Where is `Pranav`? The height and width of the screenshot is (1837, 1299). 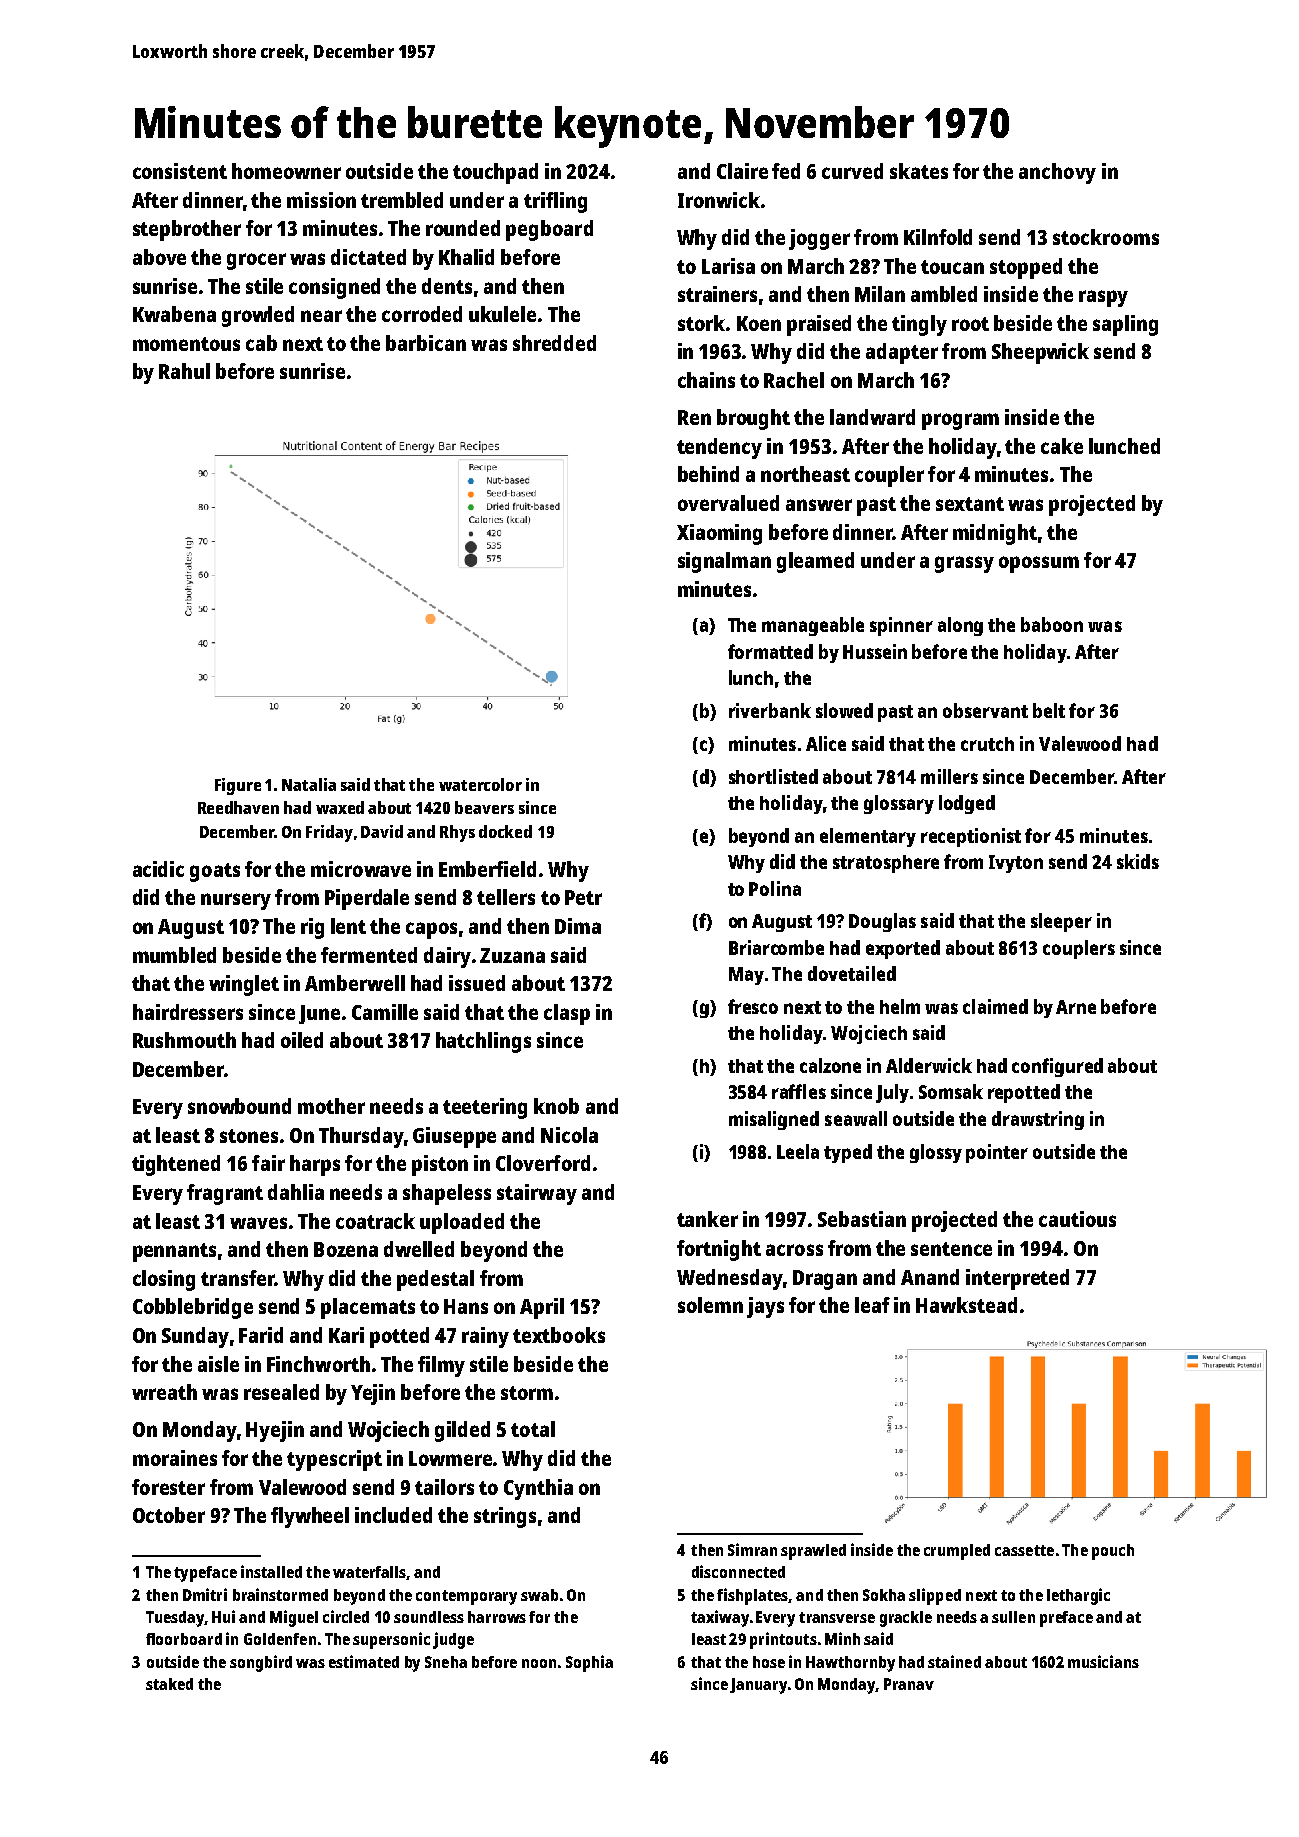 Pranav is located at coordinates (909, 1684).
